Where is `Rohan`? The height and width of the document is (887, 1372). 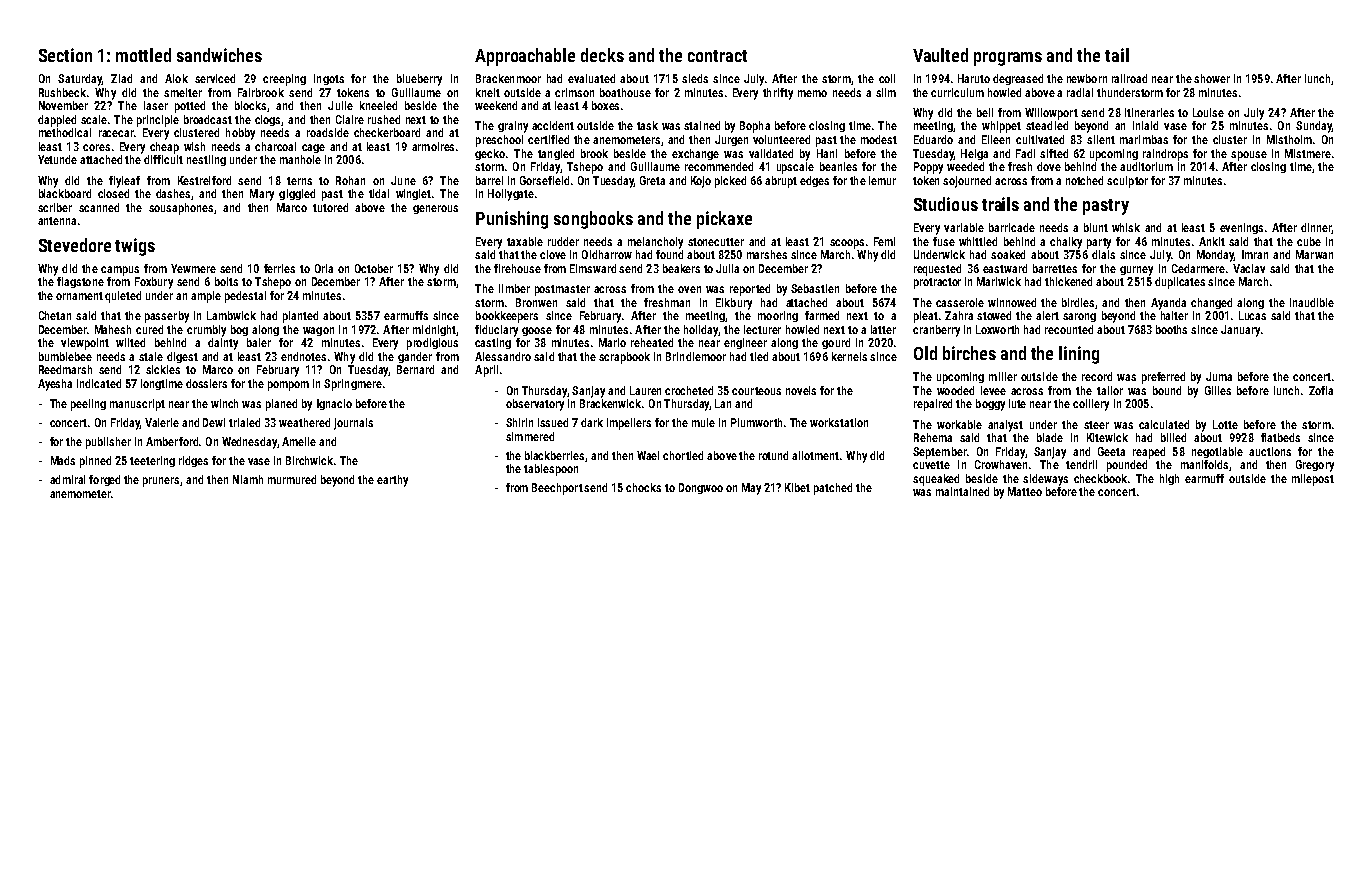 Rohan is located at coordinates (350, 180).
